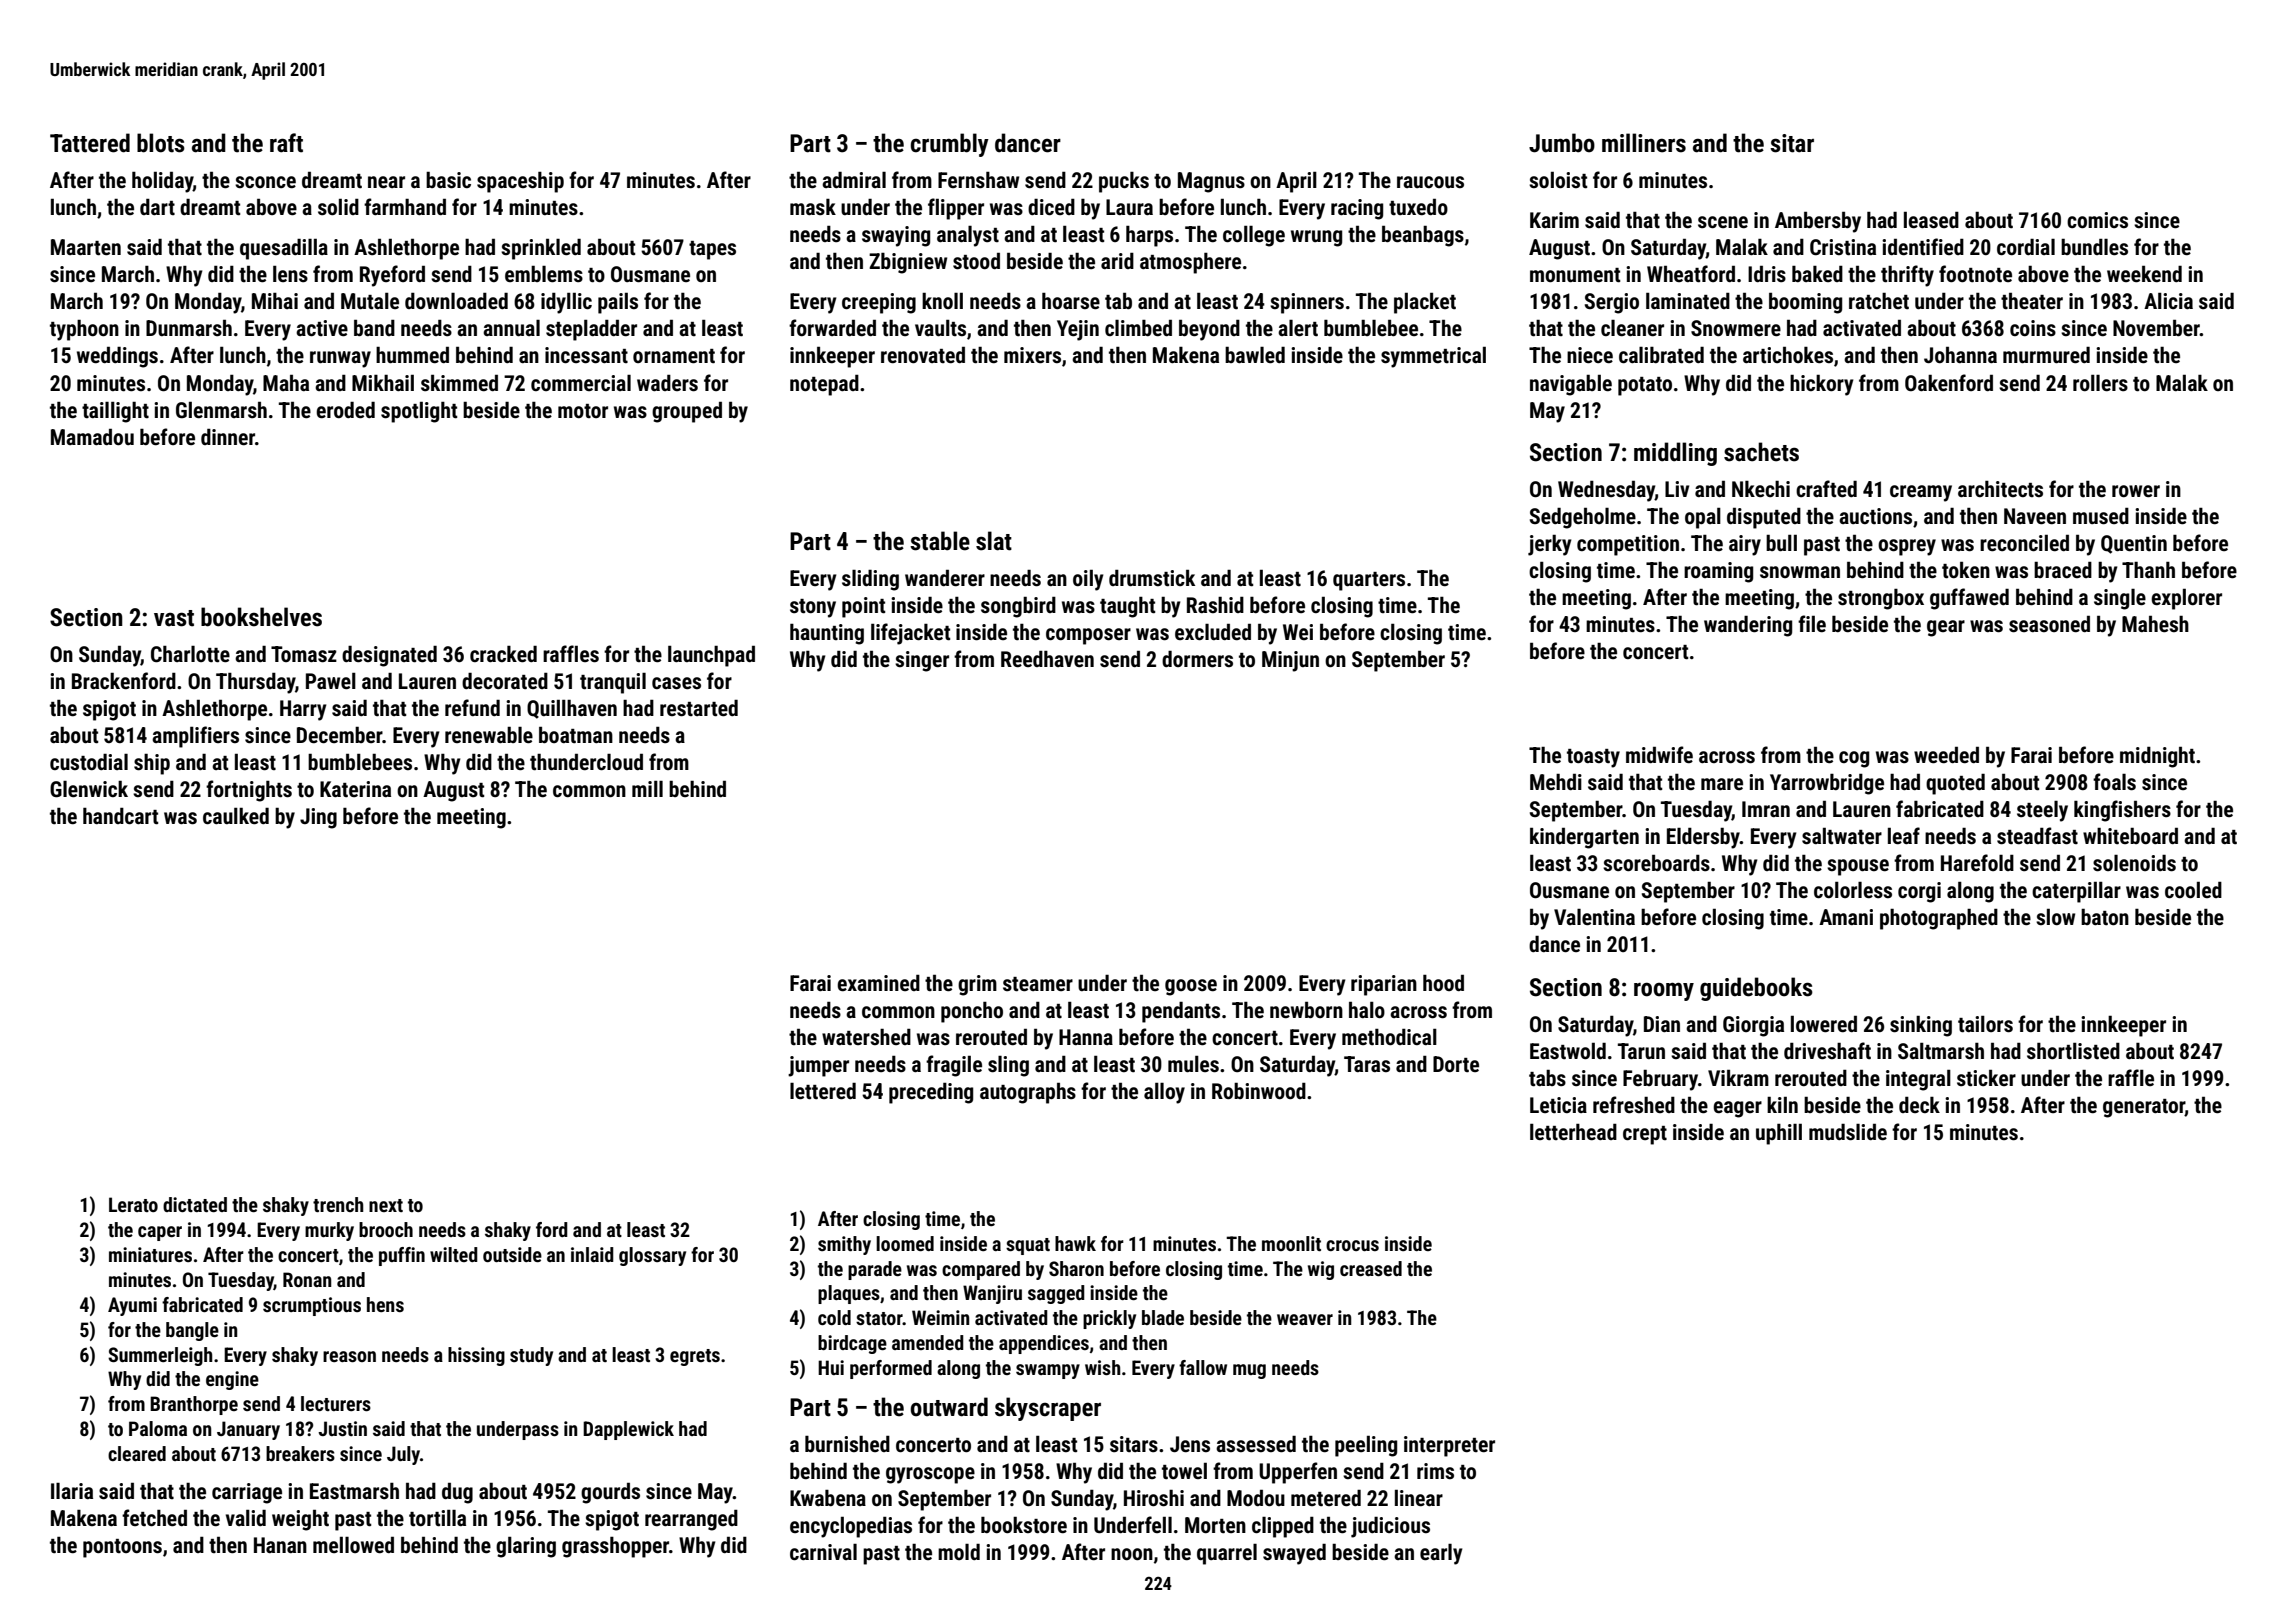 The width and height of the screenshot is (2289, 1618). I want to click on quarrel, so click(1227, 1554).
